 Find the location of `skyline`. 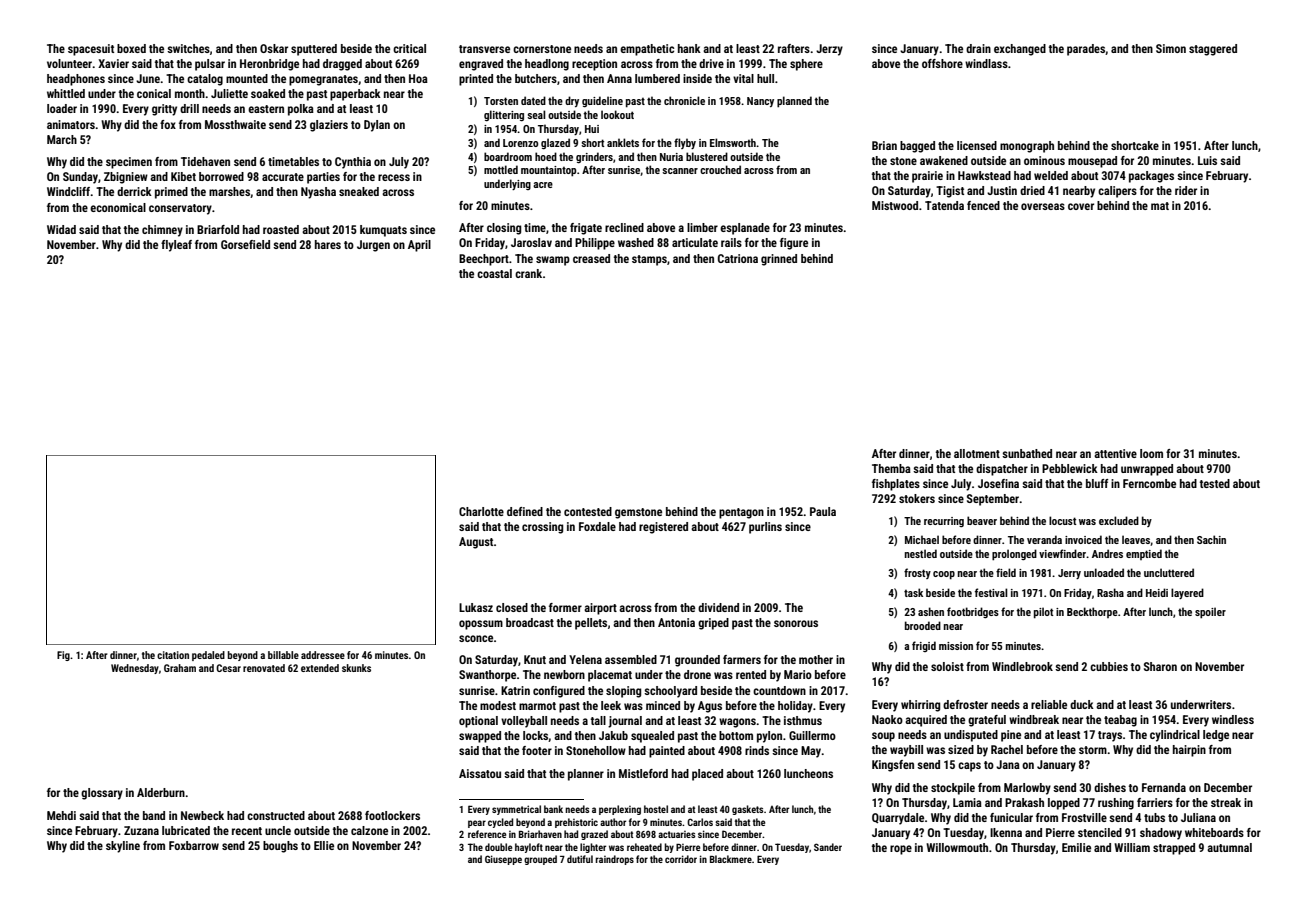

skyline is located at coordinates (123, 847).
